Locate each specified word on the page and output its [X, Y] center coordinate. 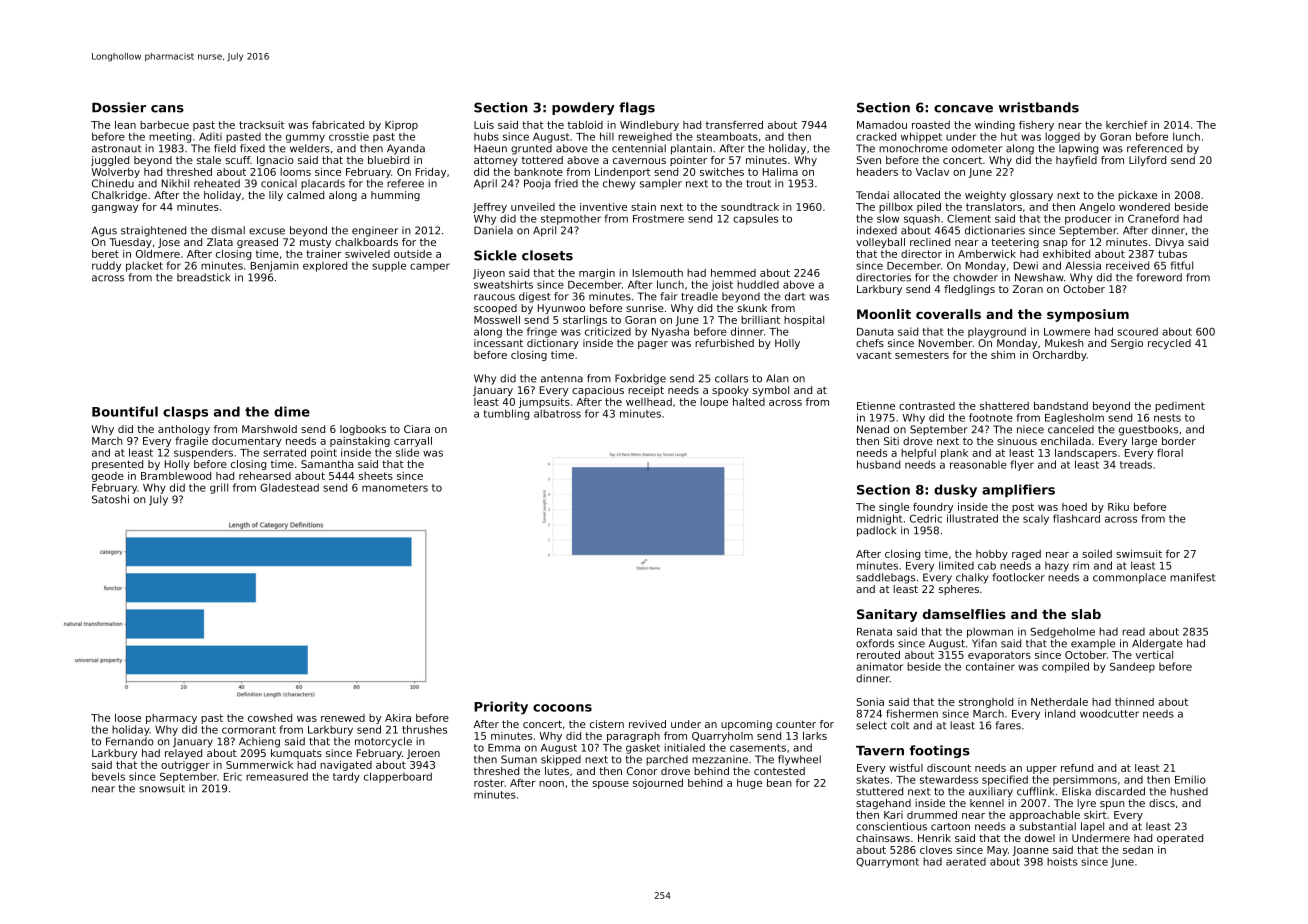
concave [963, 109]
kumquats [296, 754]
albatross [557, 413]
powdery [583, 108]
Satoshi [110, 499]
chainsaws [883, 838]
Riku [1118, 507]
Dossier [119, 107]
